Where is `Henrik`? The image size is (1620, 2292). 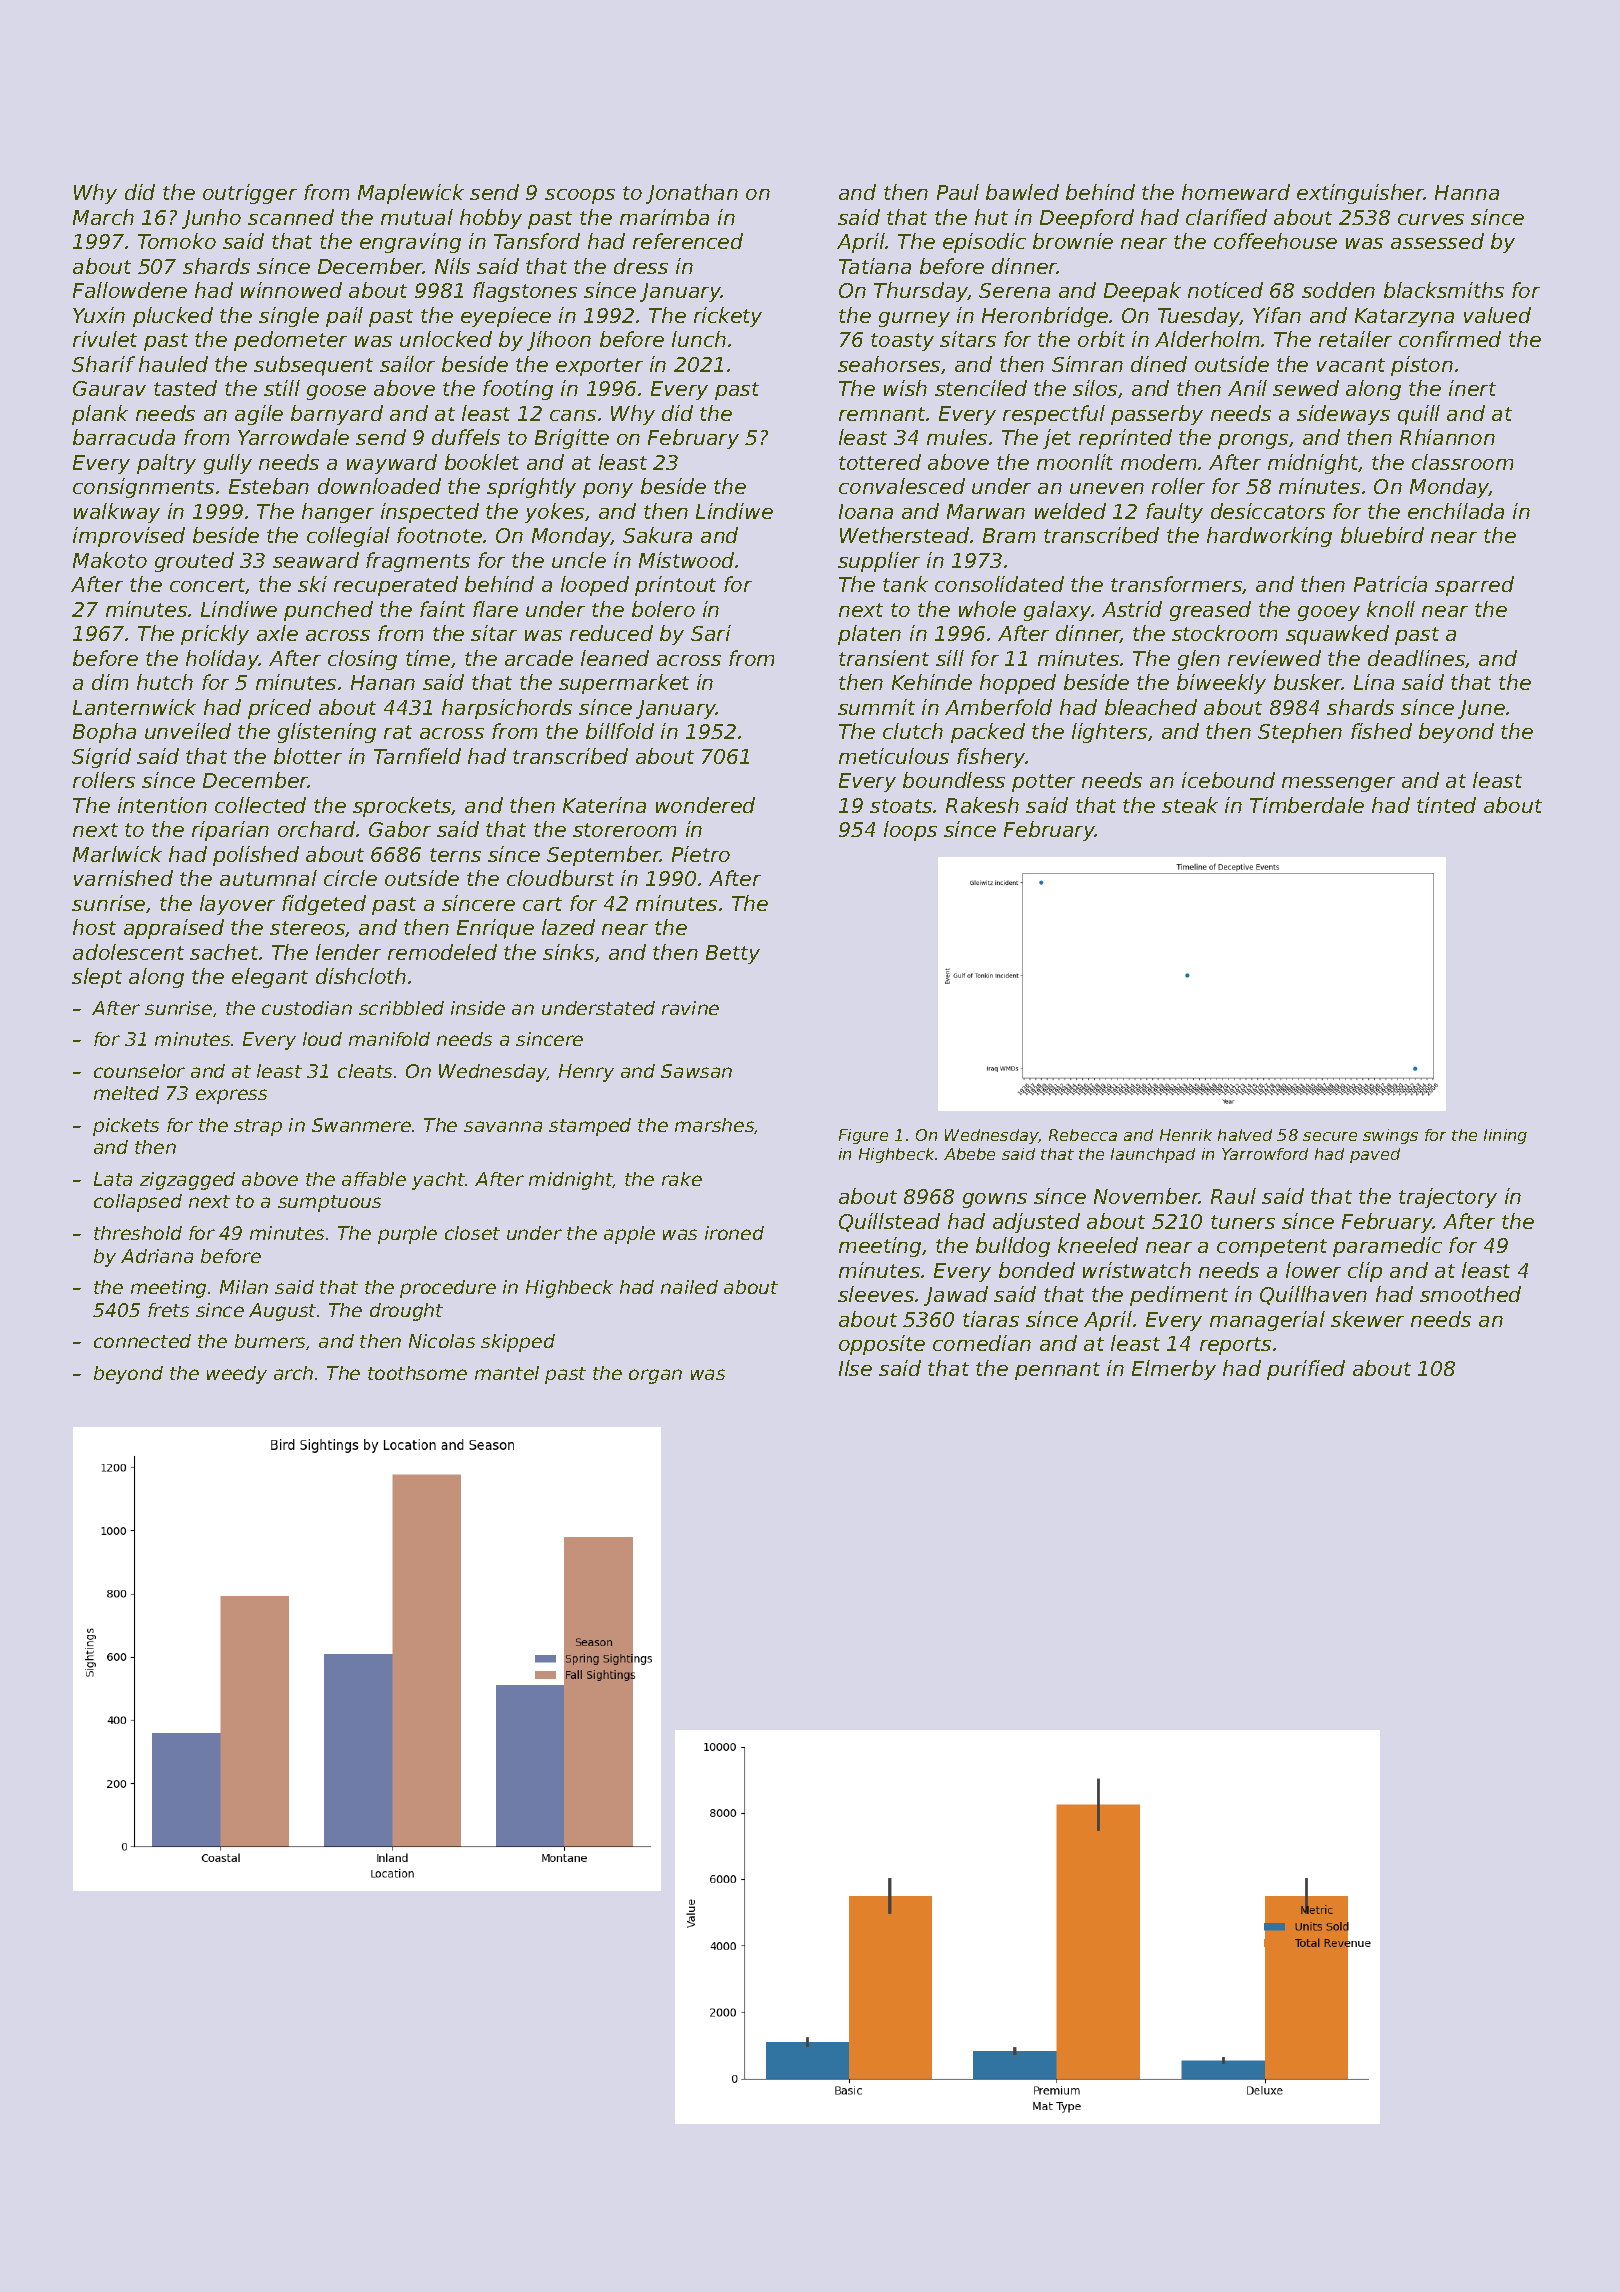 Henrik is located at coordinates (1186, 1135).
